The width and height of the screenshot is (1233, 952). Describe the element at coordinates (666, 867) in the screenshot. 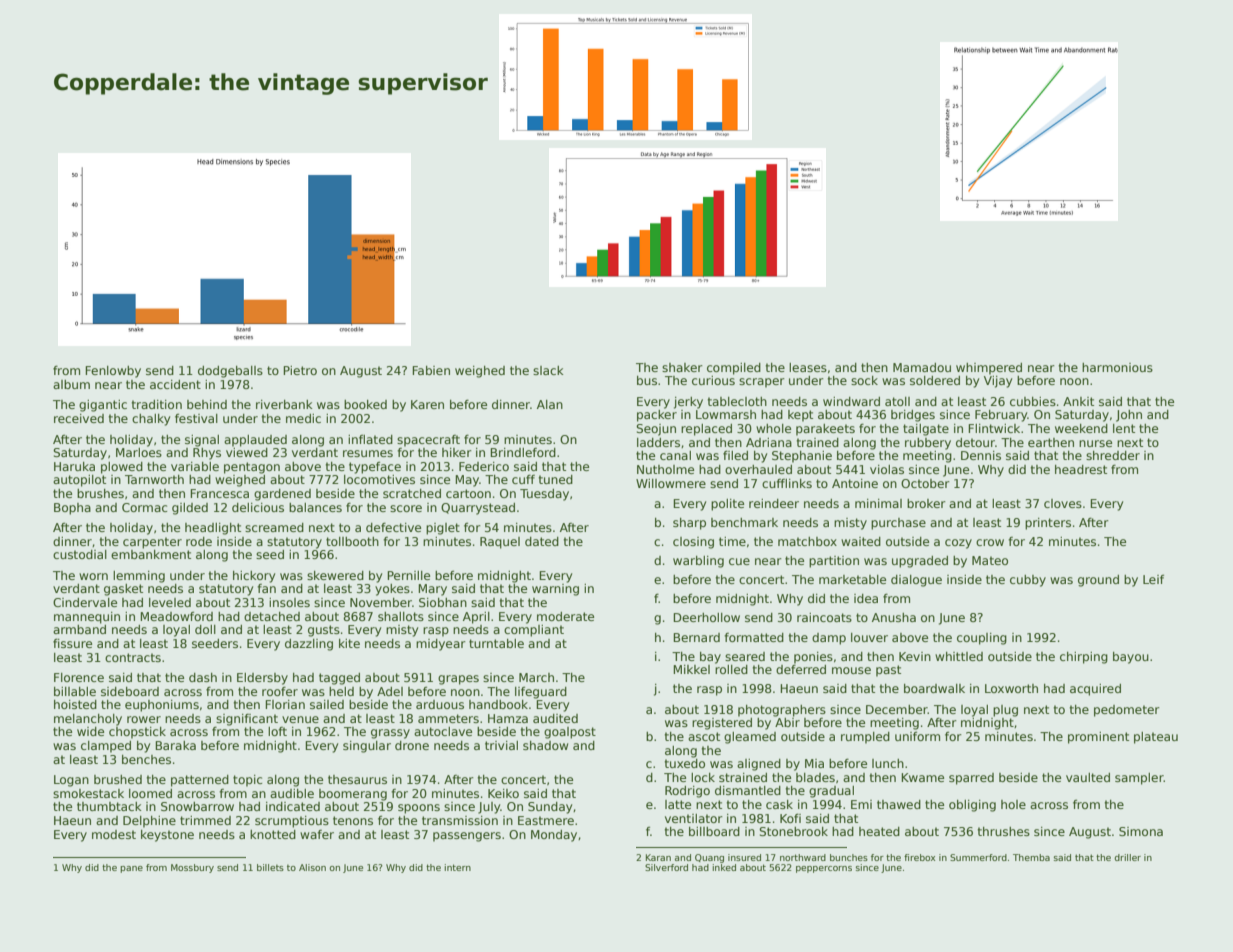

I see `Silverford` at that location.
